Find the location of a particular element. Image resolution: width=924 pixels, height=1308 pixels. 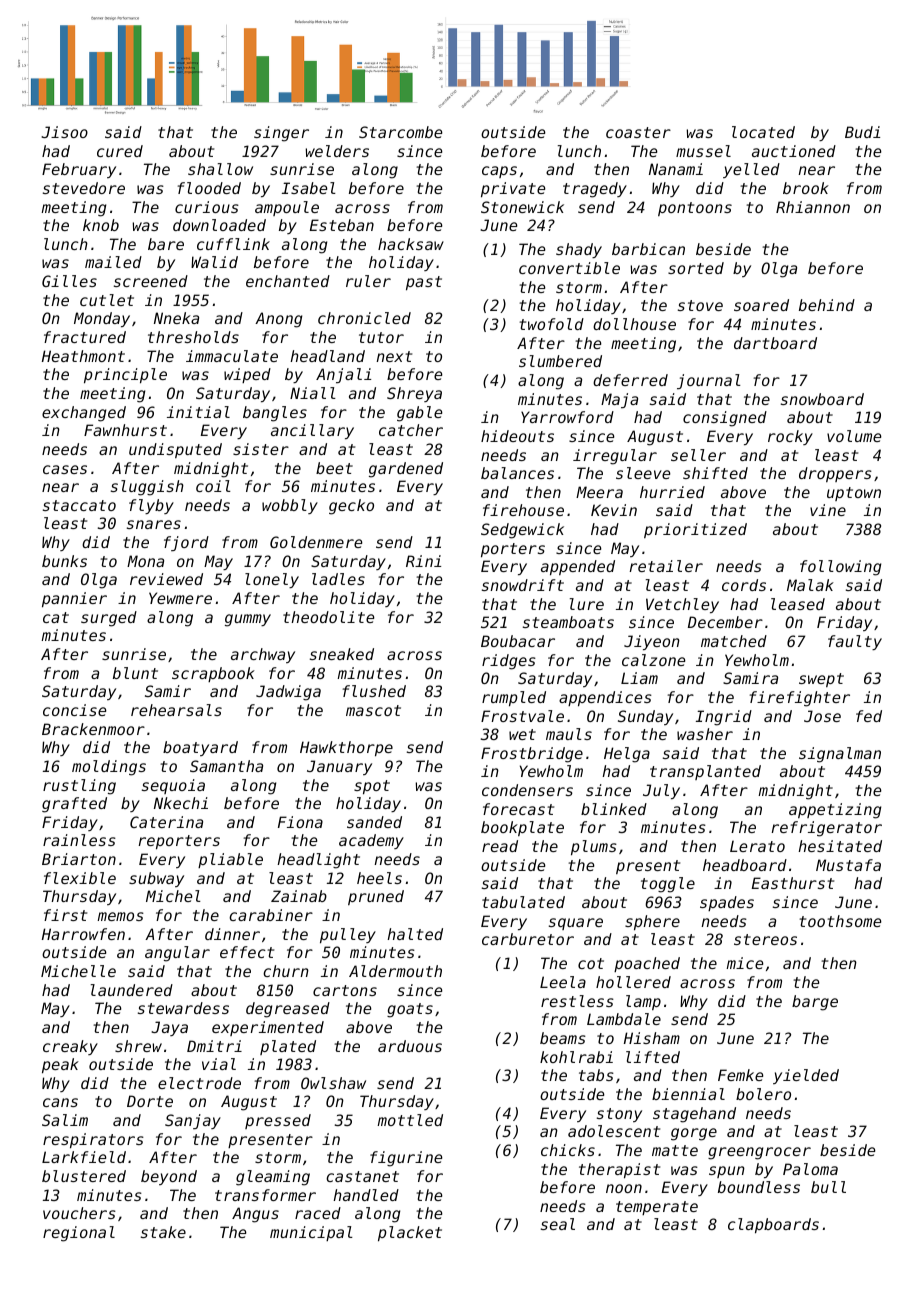

flooded is located at coordinates (209, 188).
